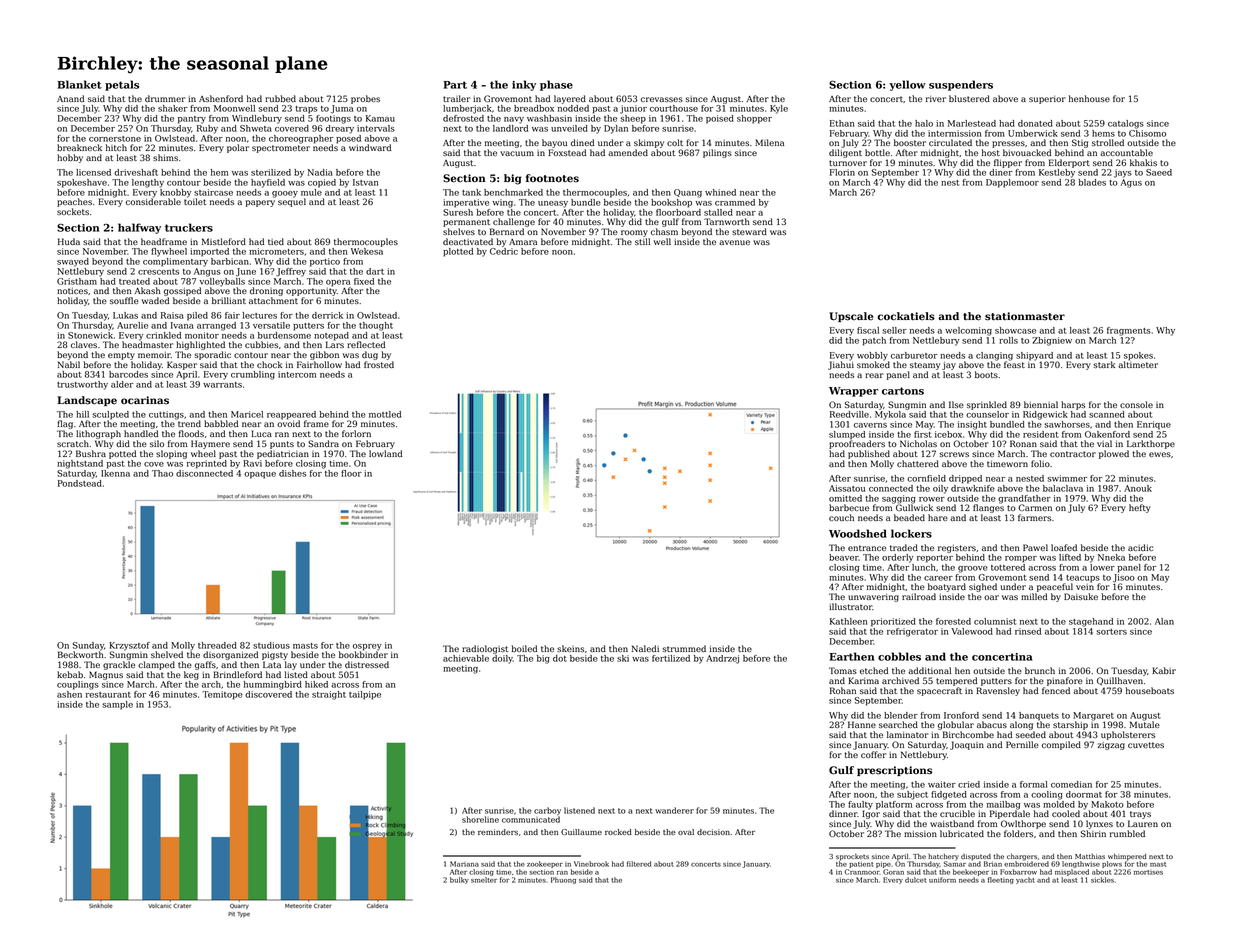  Describe the element at coordinates (906, 316) in the page. I see `cockatiels` at that location.
